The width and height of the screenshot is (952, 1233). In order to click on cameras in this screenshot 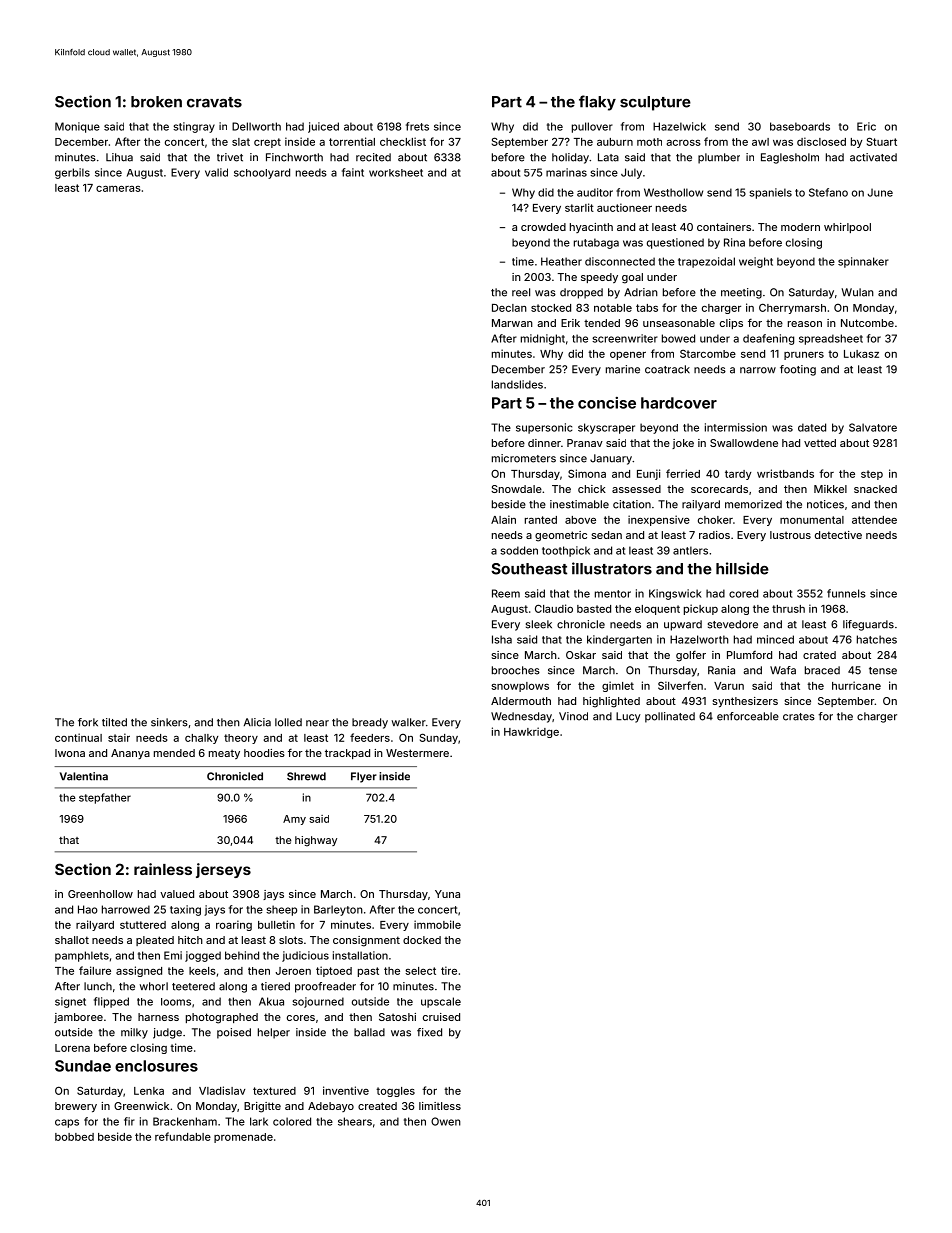, I will do `click(118, 188)`.
